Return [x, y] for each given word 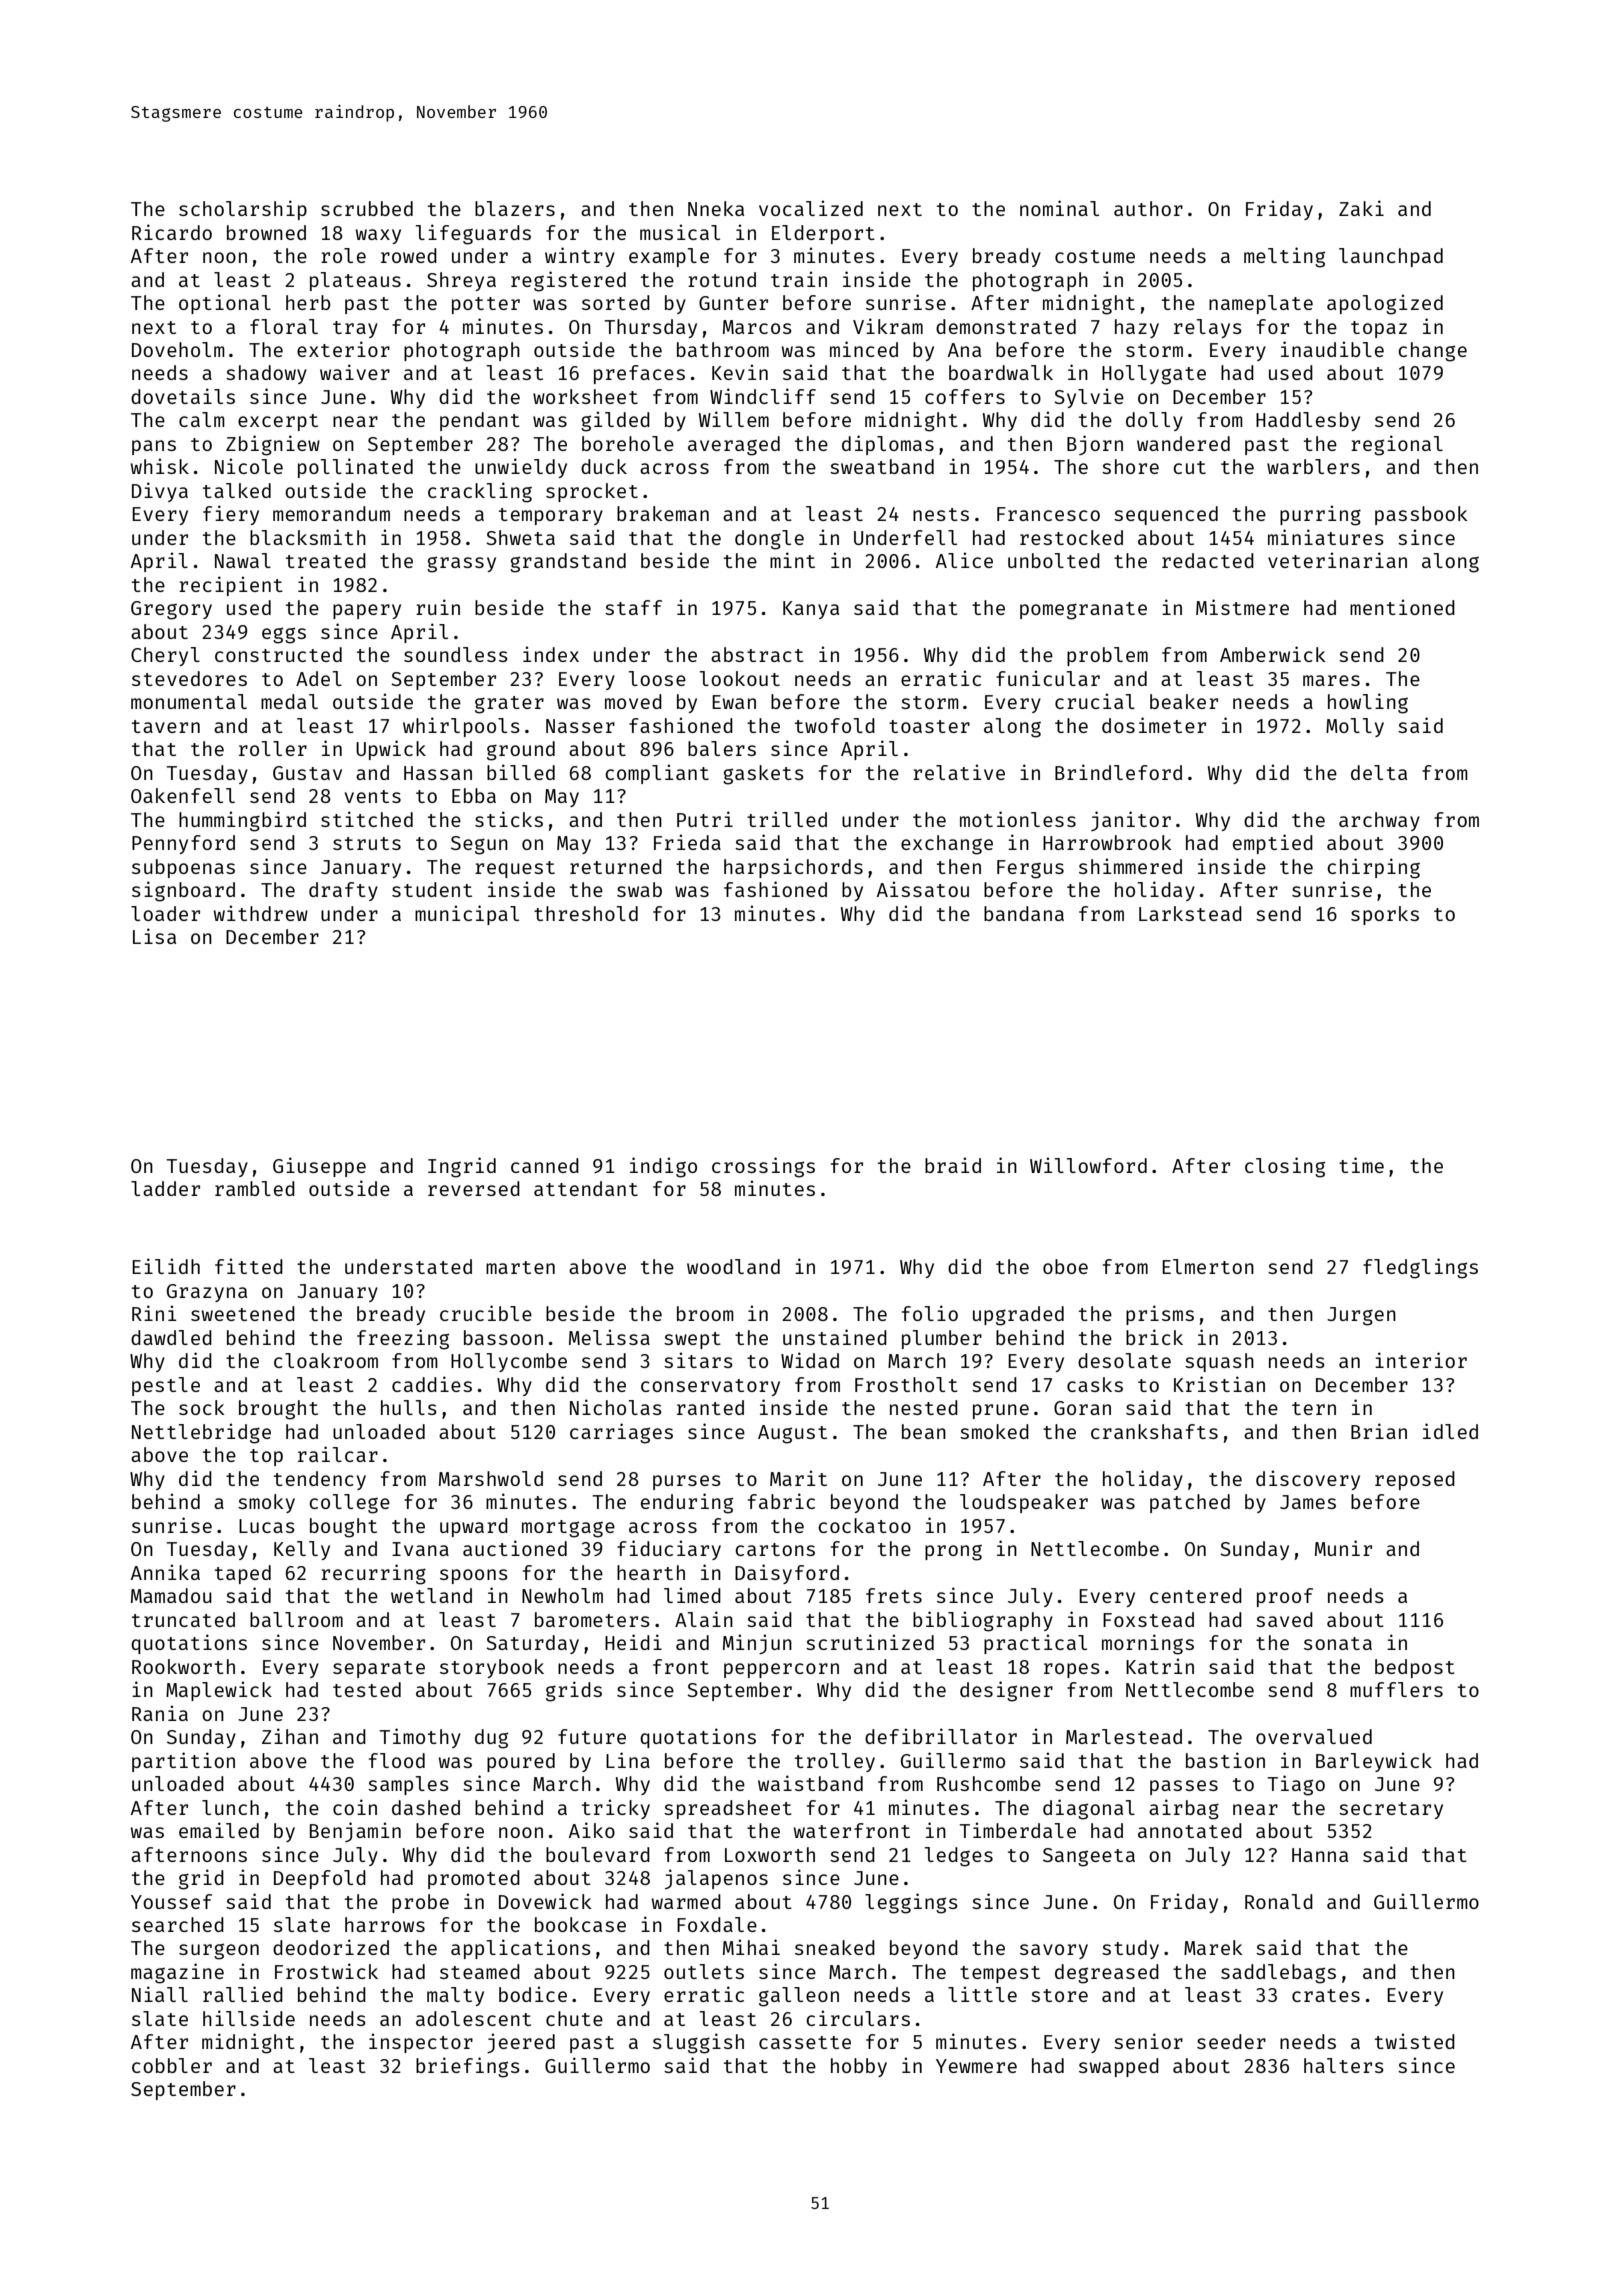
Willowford [1088, 1165]
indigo [663, 1167]
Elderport [823, 234]
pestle [166, 1386]
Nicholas [616, 1407]
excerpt [278, 422]
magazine [177, 1973]
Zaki [1361, 208]
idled [1450, 1431]
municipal [467, 915]
